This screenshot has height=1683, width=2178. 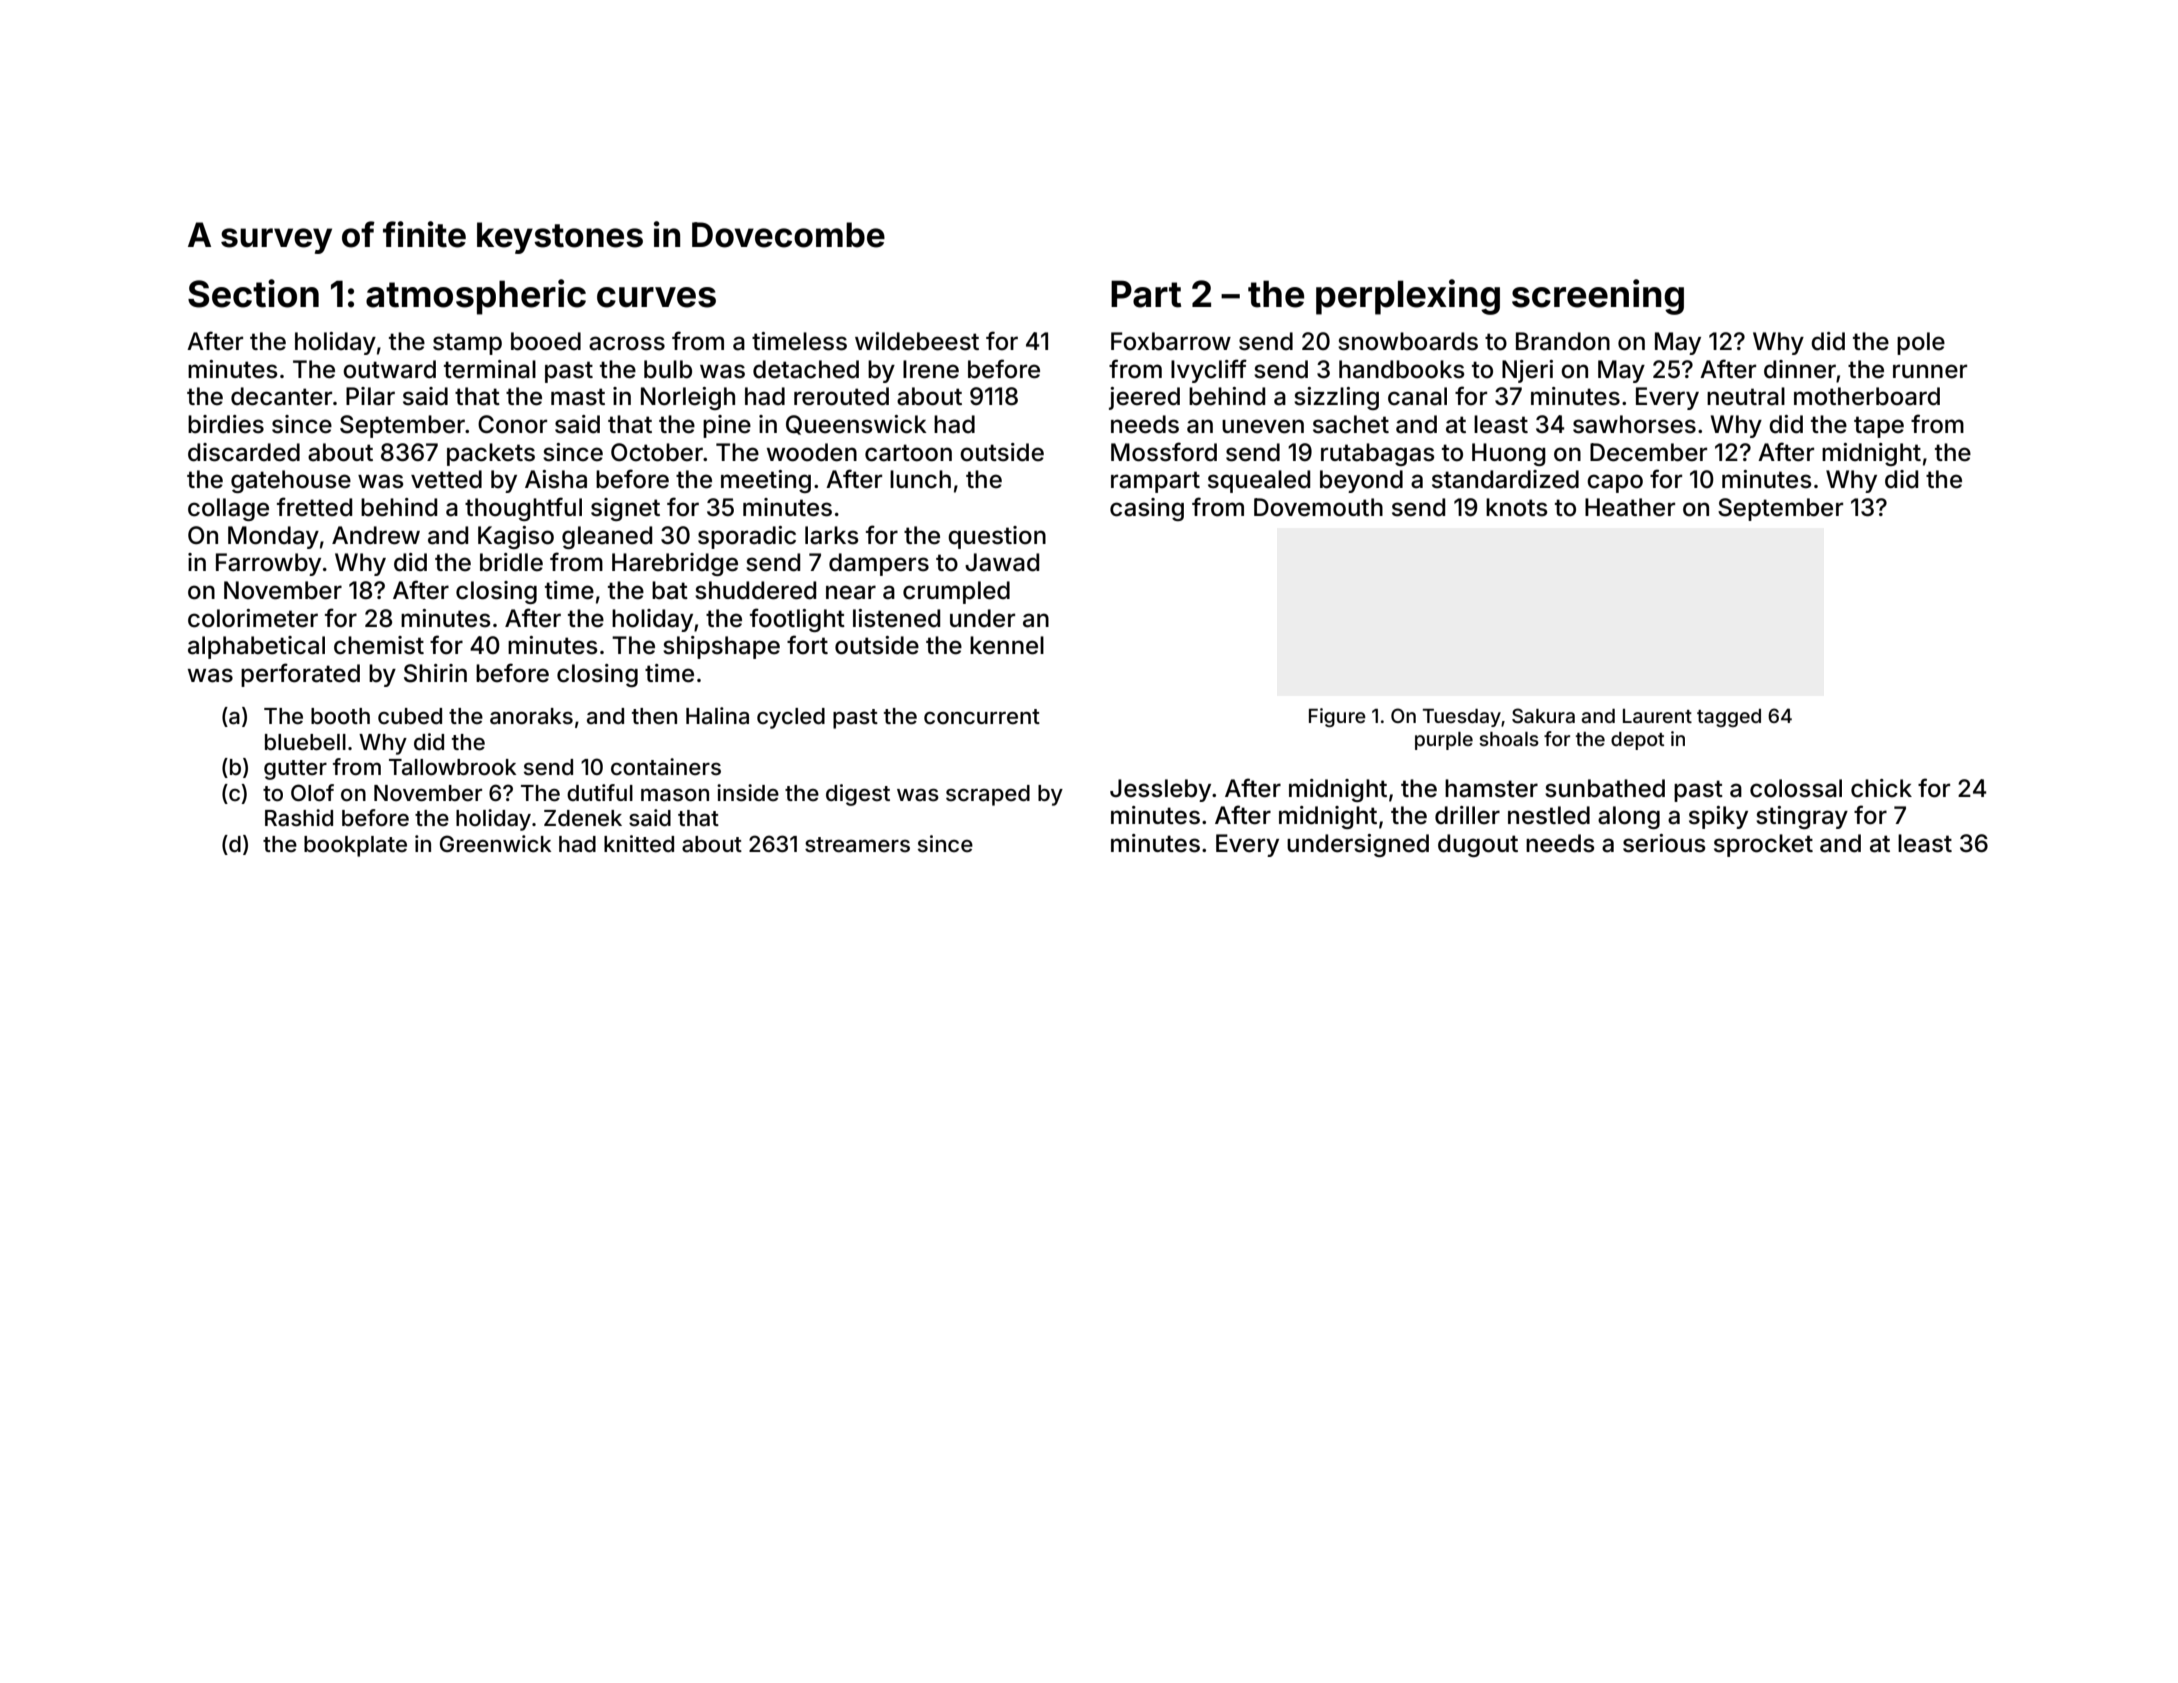 What do you see at coordinates (1598, 297) in the screenshot?
I see `screening` at bounding box center [1598, 297].
